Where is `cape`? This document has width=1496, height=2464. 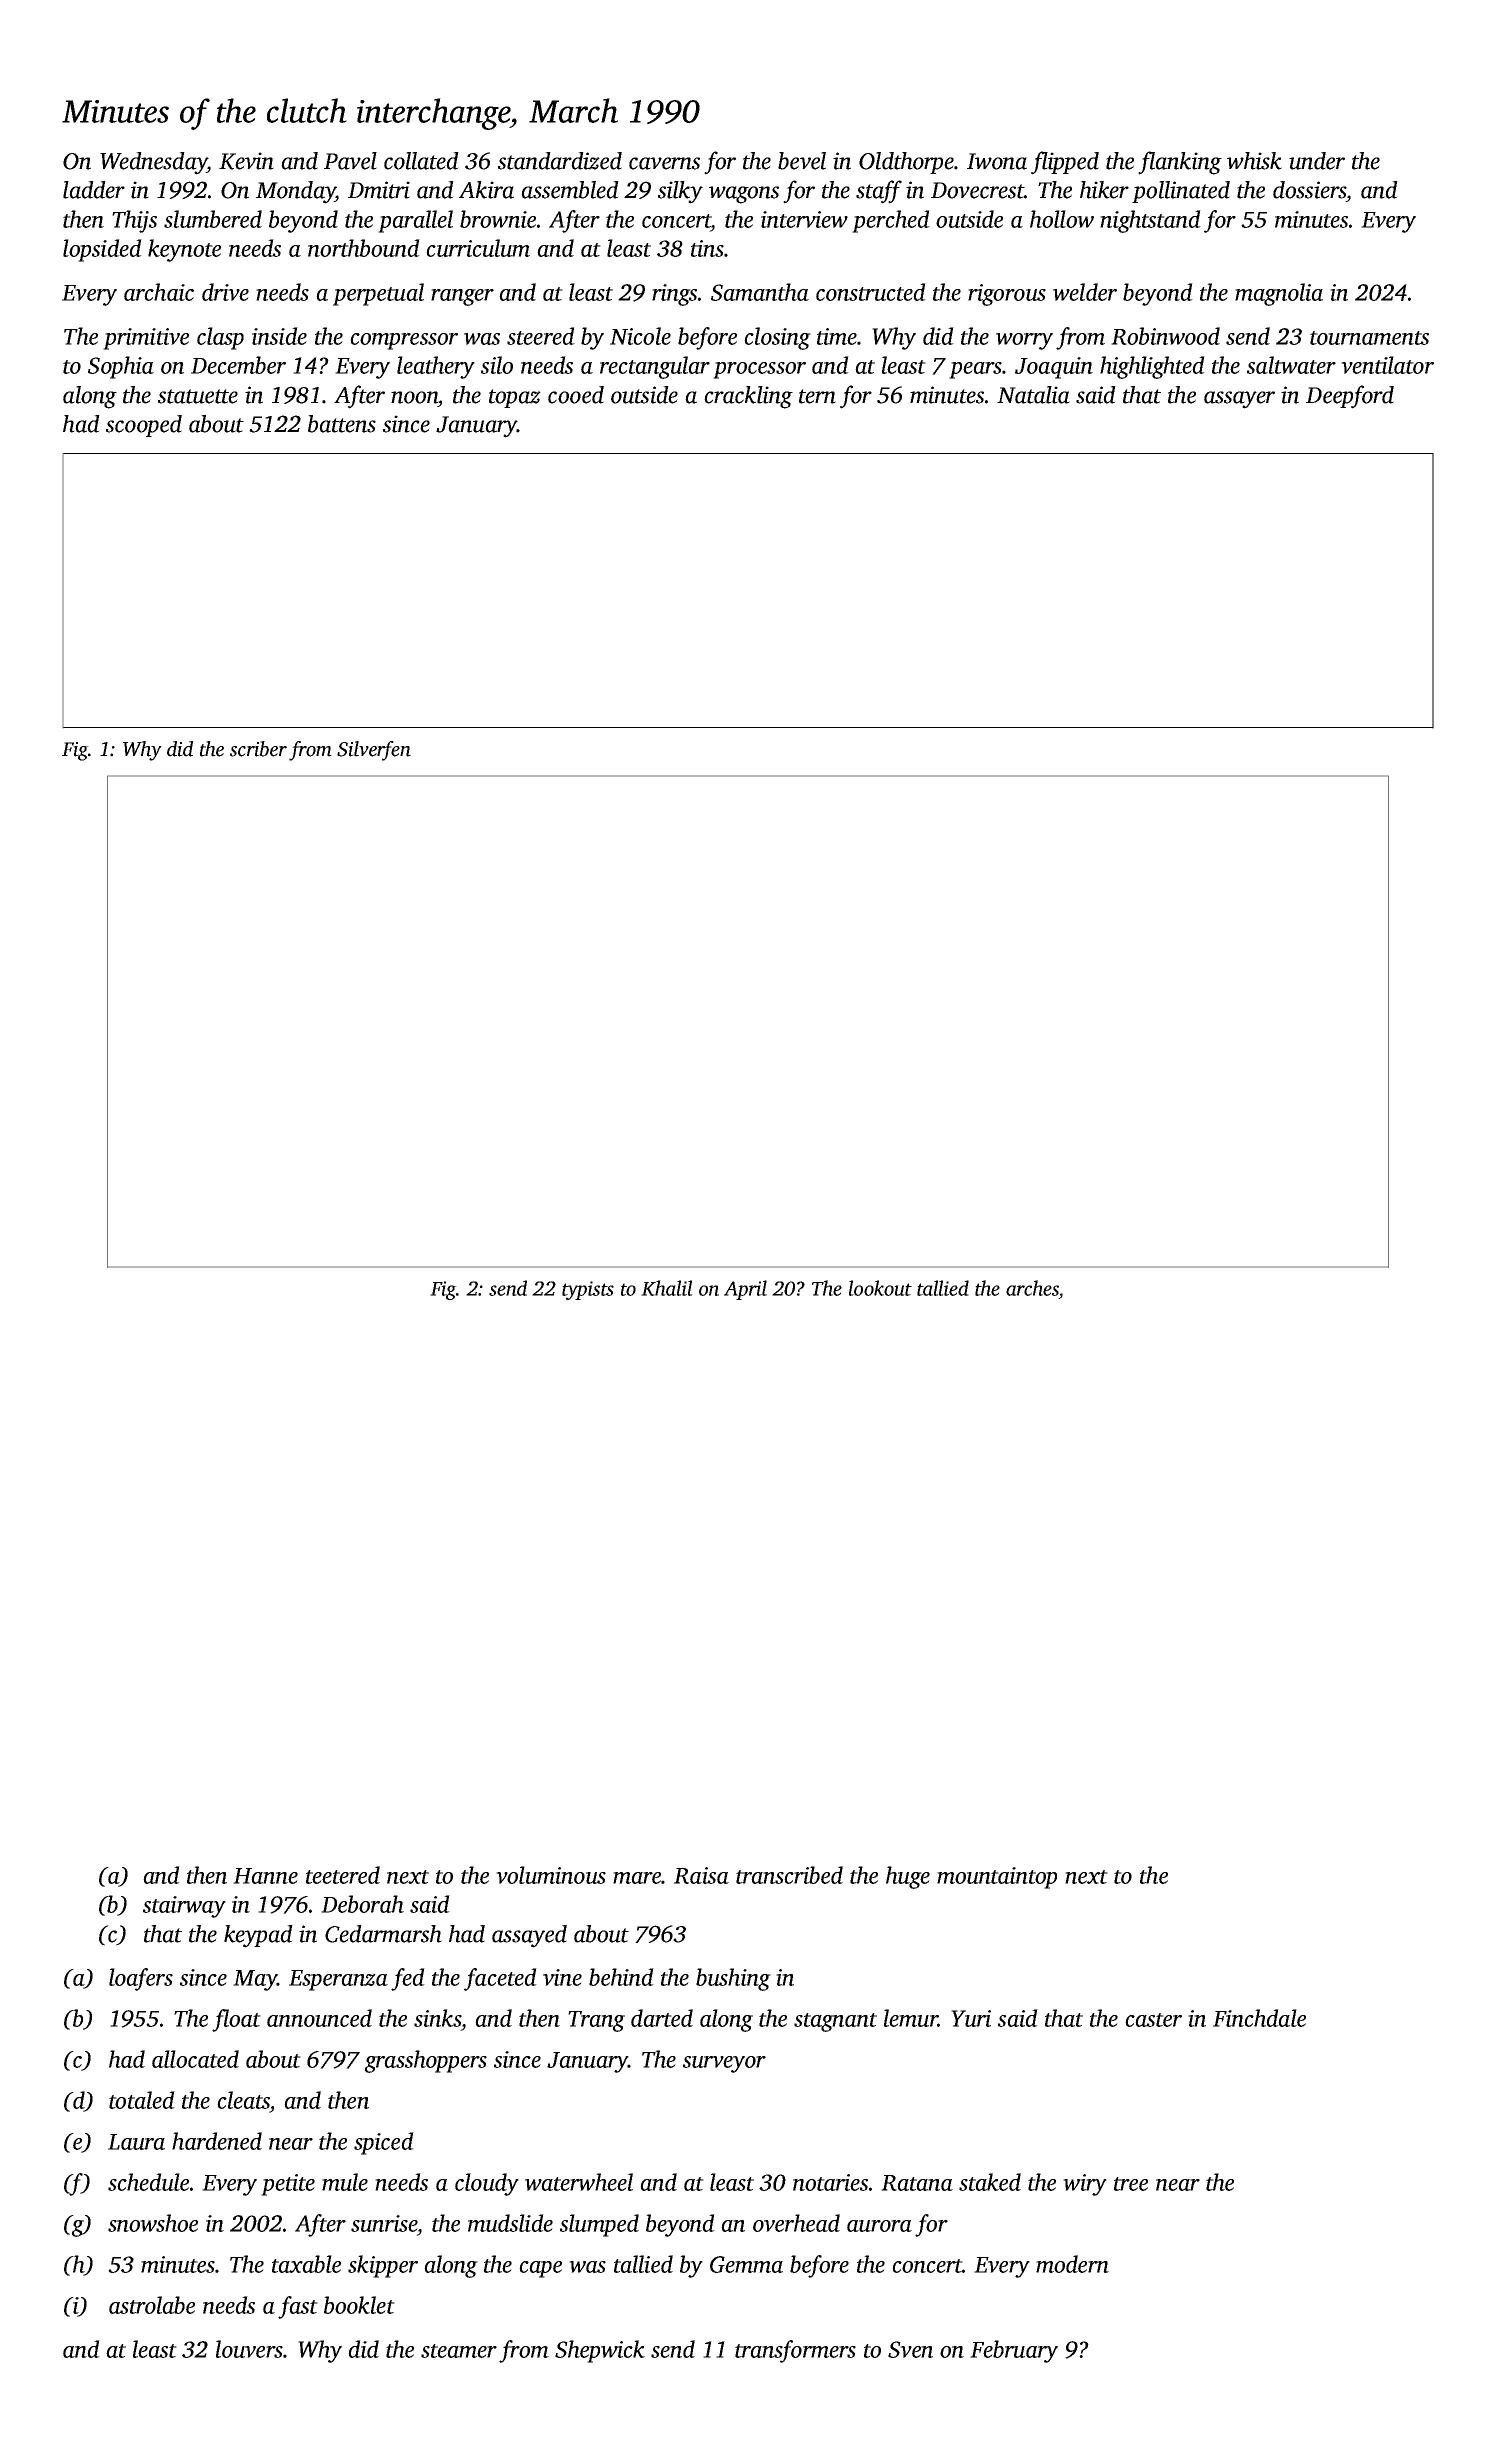
cape is located at coordinates (540, 2269).
